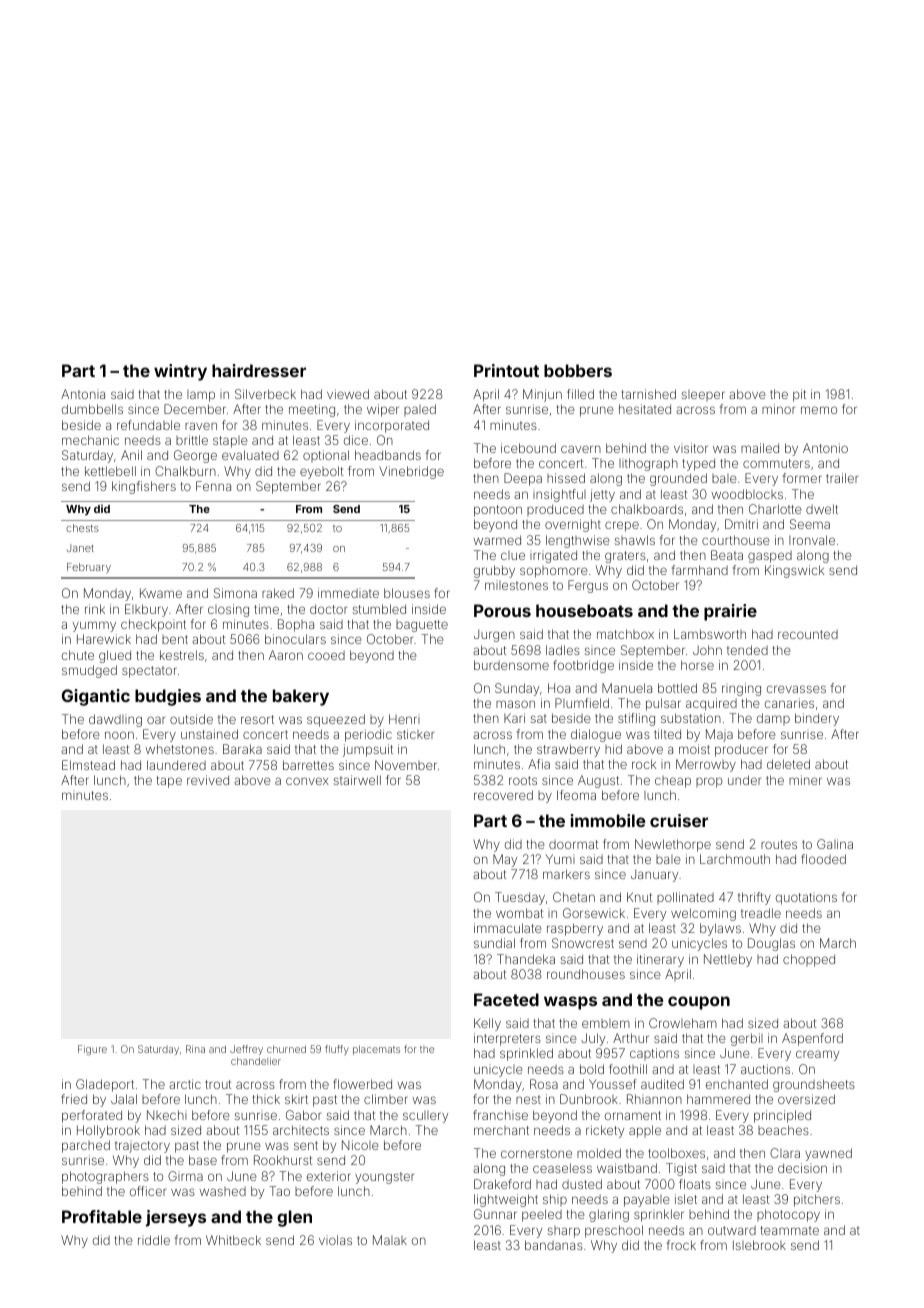 Image resolution: width=924 pixels, height=1308 pixels. What do you see at coordinates (420, 410) in the screenshot?
I see `paled` at bounding box center [420, 410].
